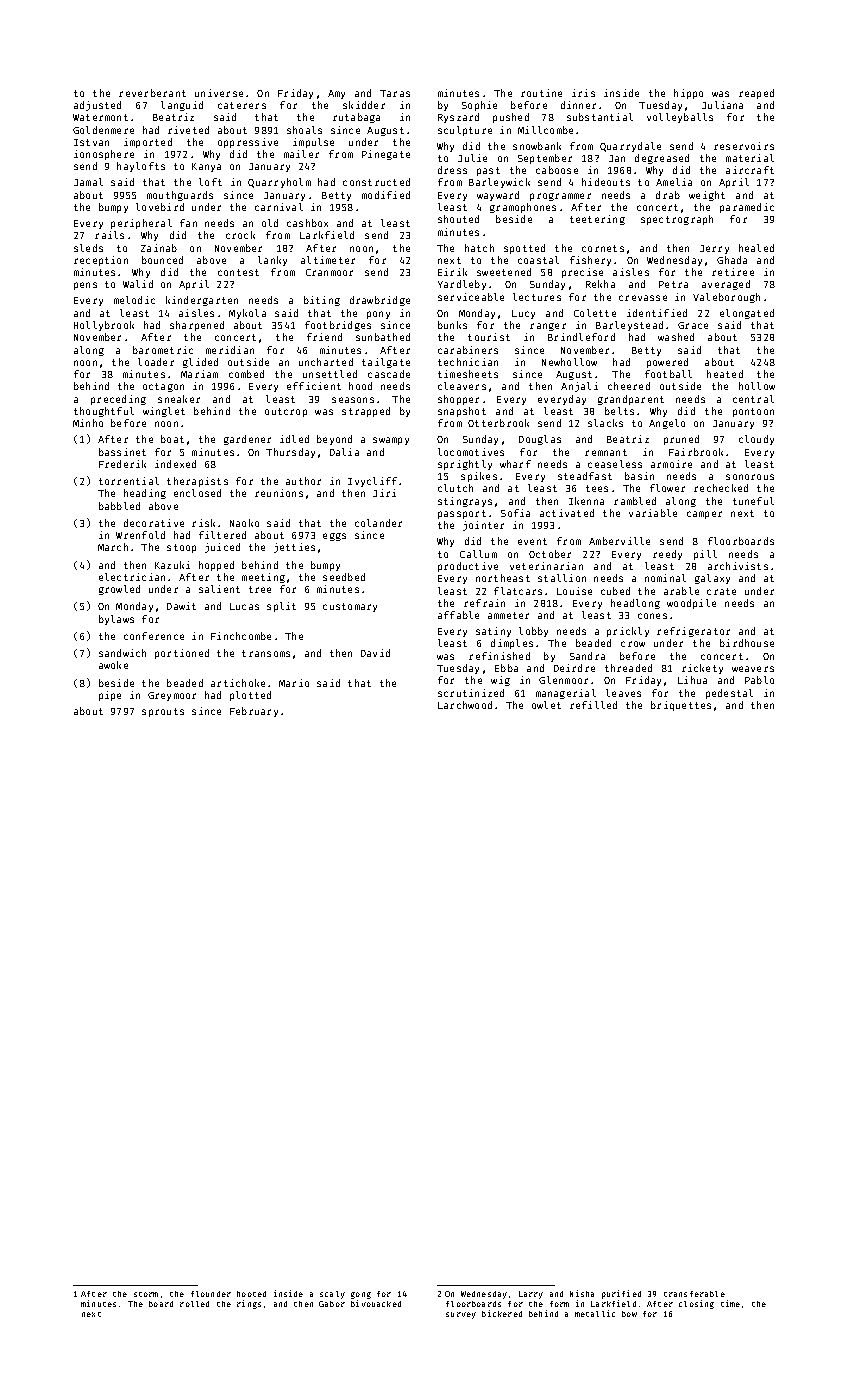 This document has height=1400, width=849. I want to click on Taras, so click(395, 93).
